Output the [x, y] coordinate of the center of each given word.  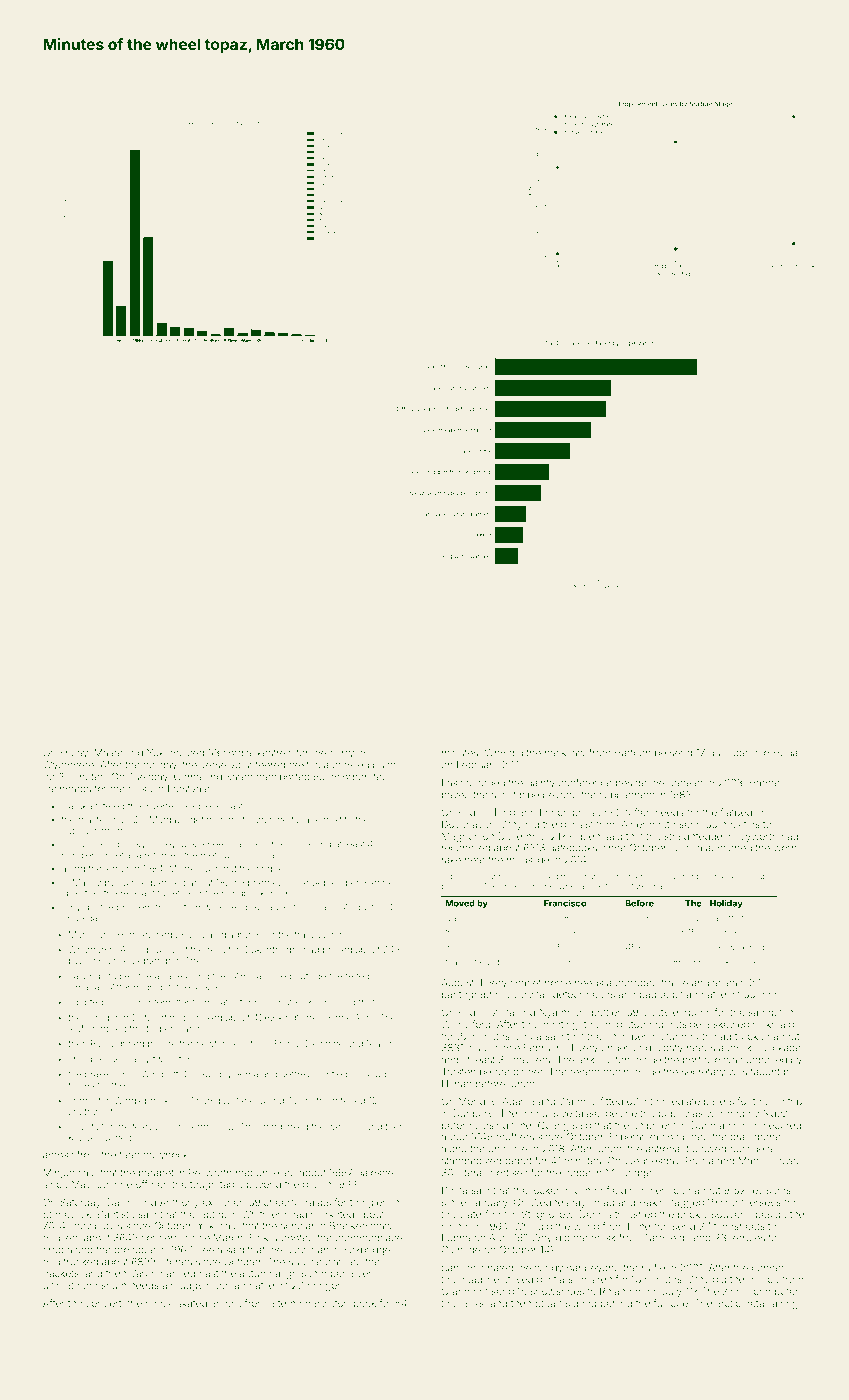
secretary [703, 1073]
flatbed [736, 812]
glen [378, 1203]
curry [342, 755]
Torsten [459, 1072]
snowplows [95, 1227]
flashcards [67, 788]
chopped [87, 1060]
